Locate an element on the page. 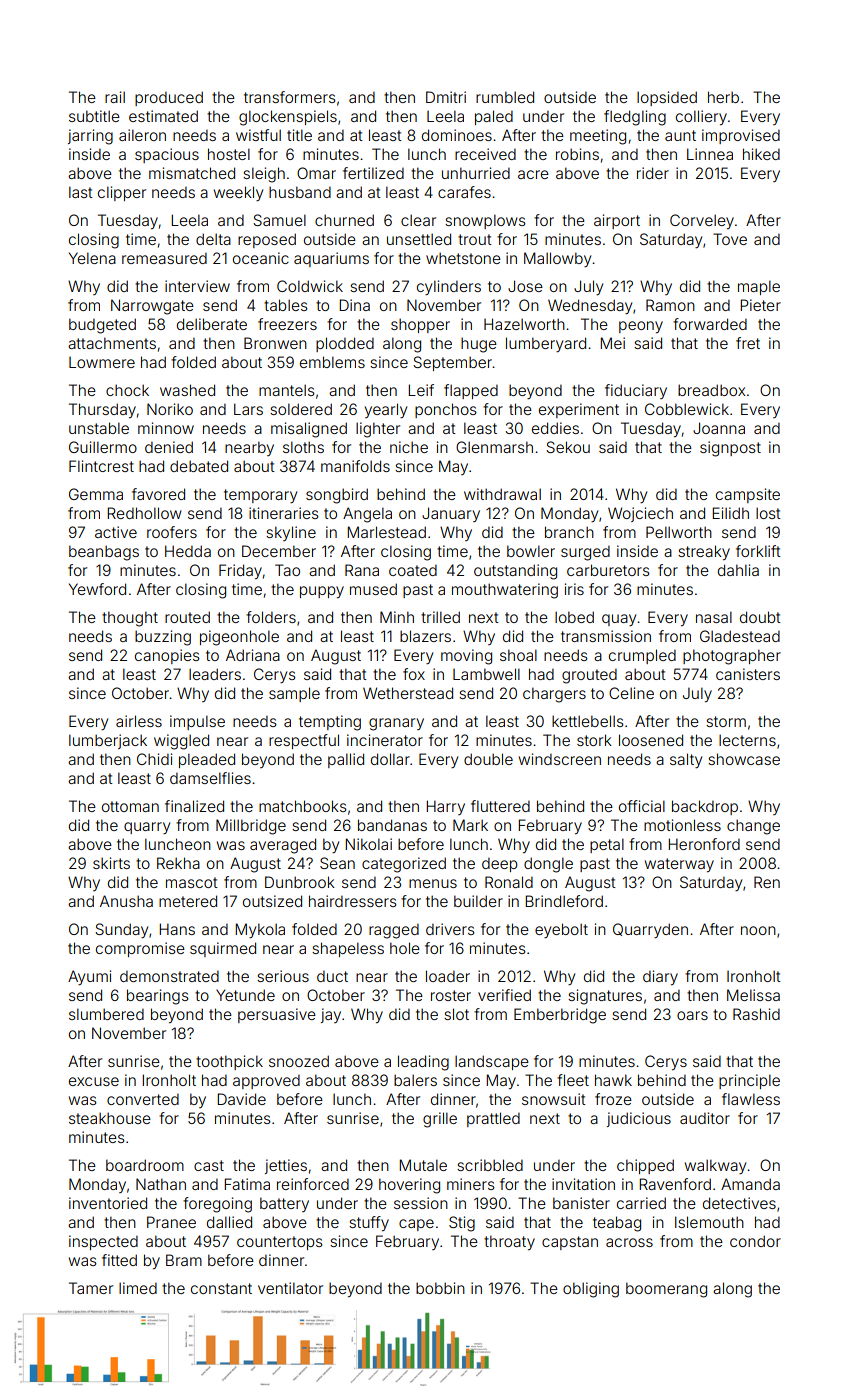  canopies is located at coordinates (167, 656).
